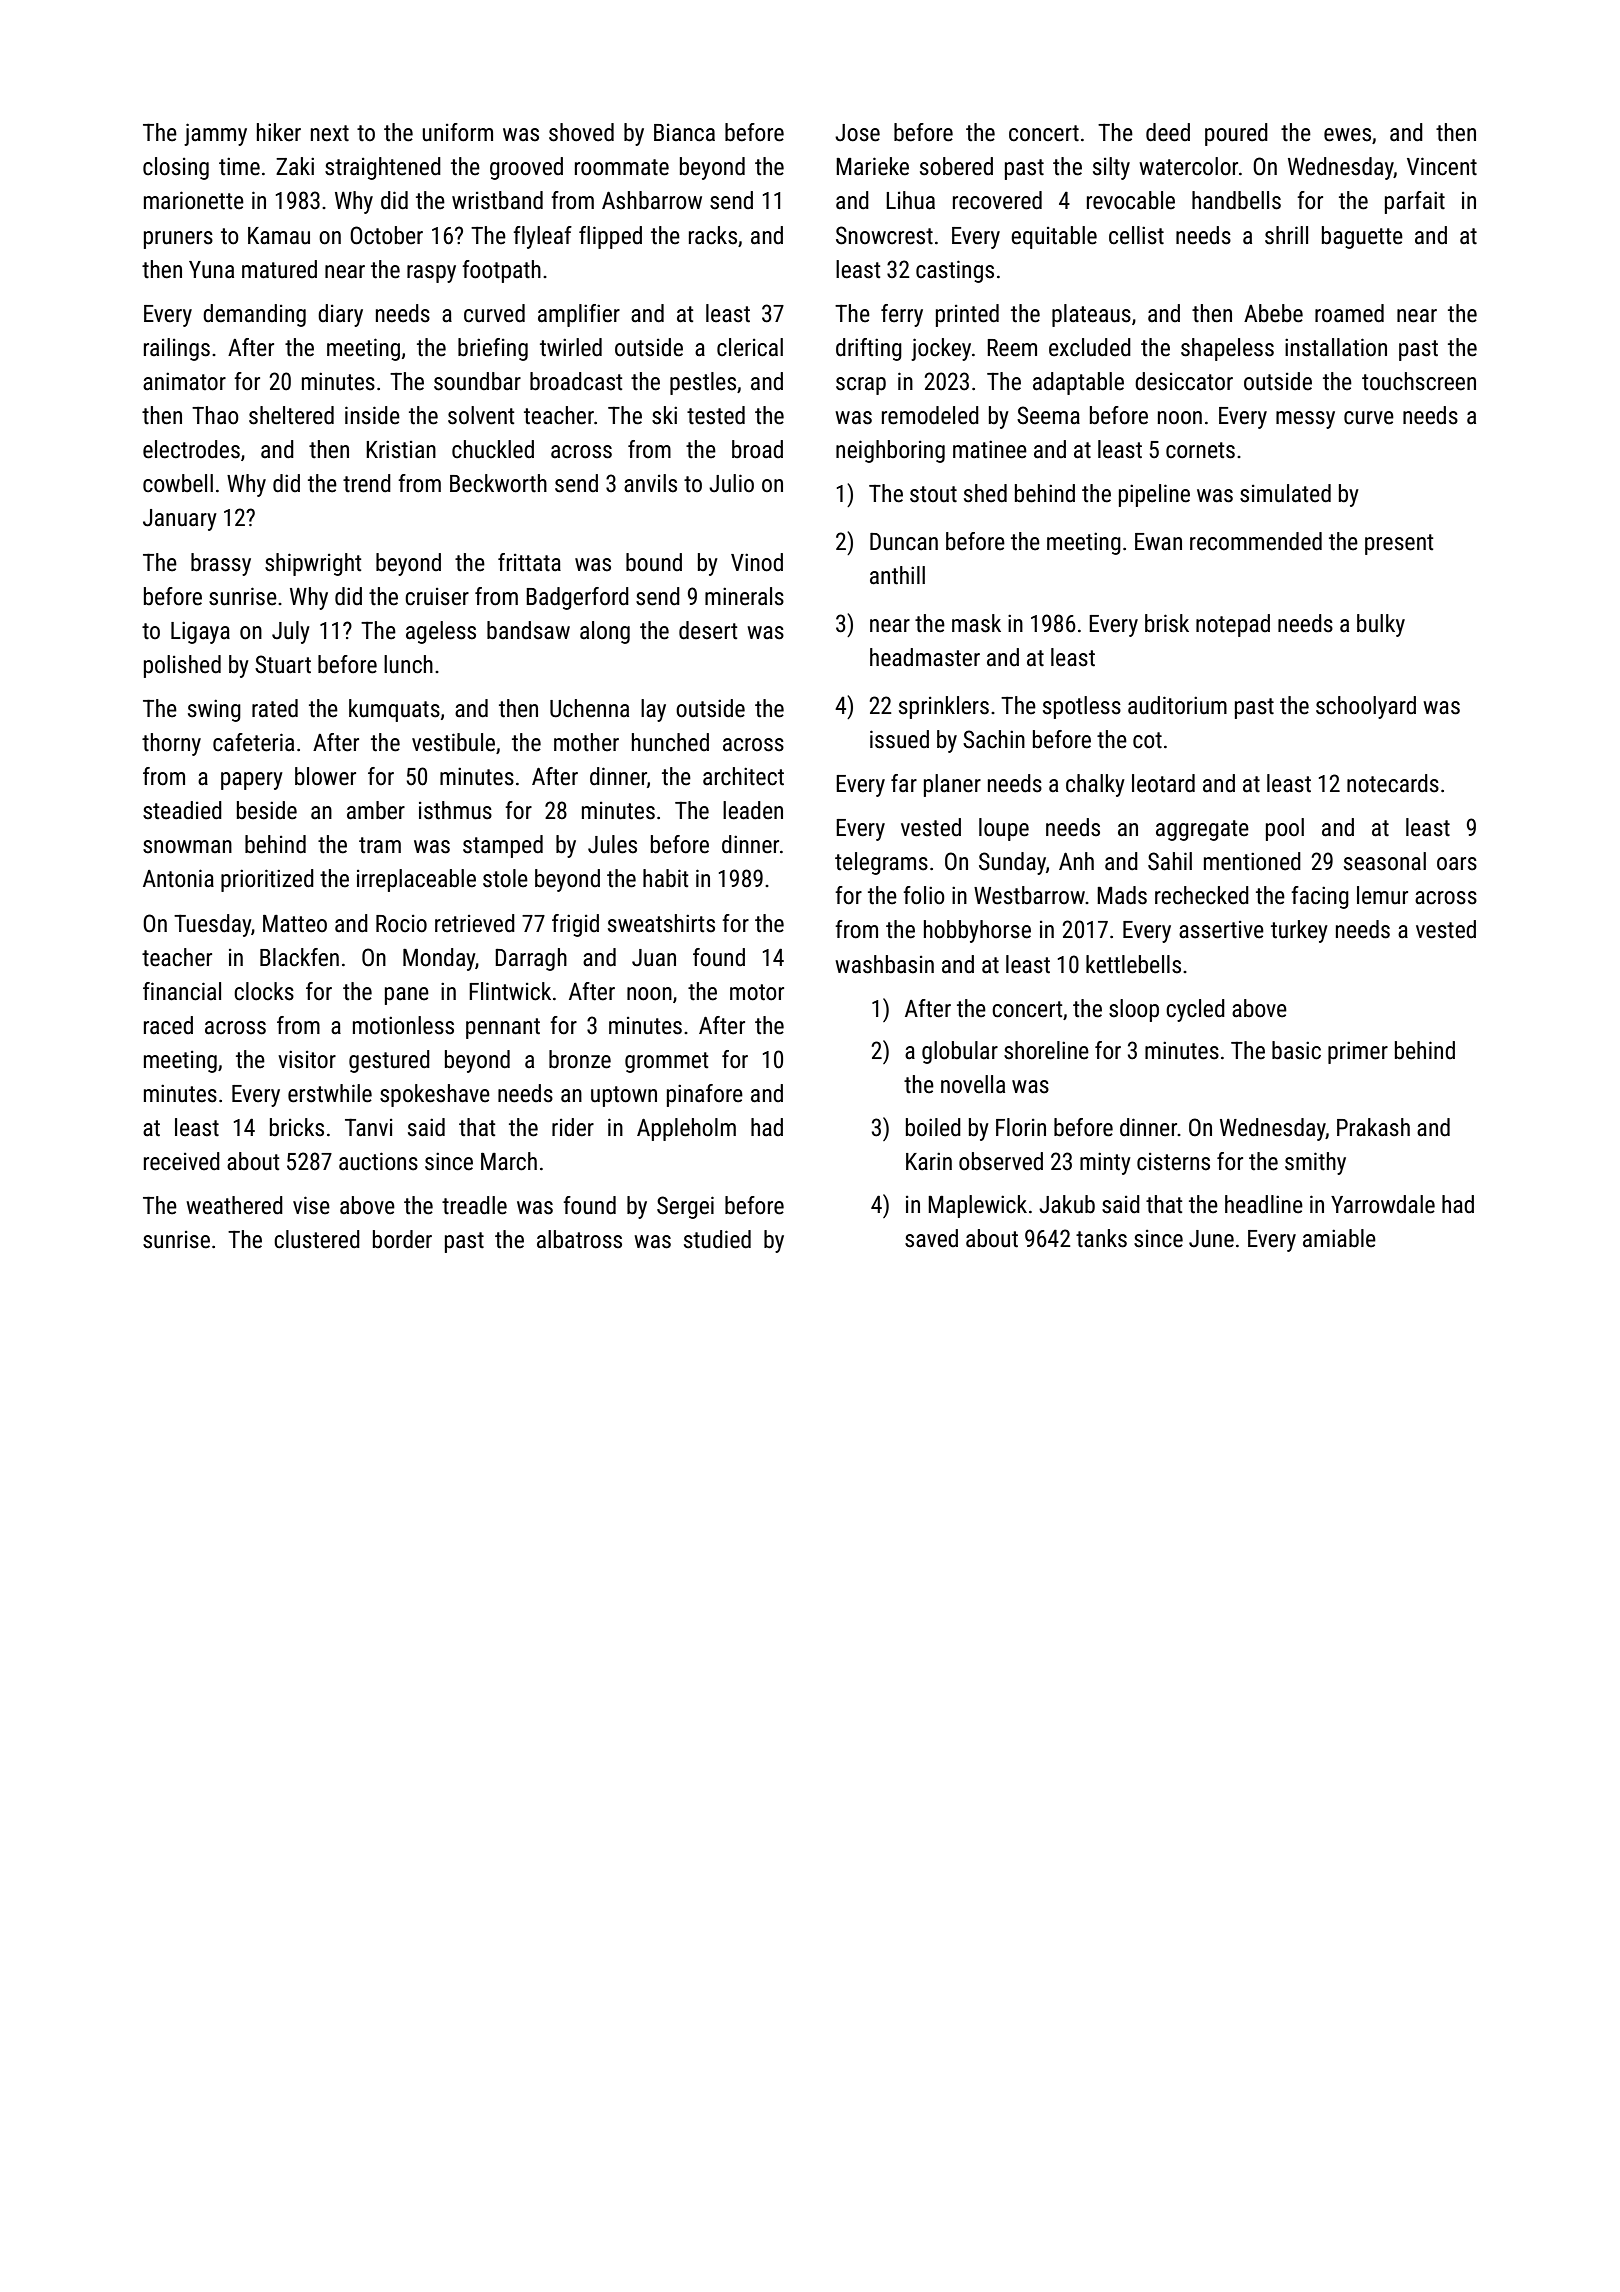 This image has width=1620, height=2292. Describe the element at coordinates (1170, 861) in the image. I see `Sahil` at that location.
